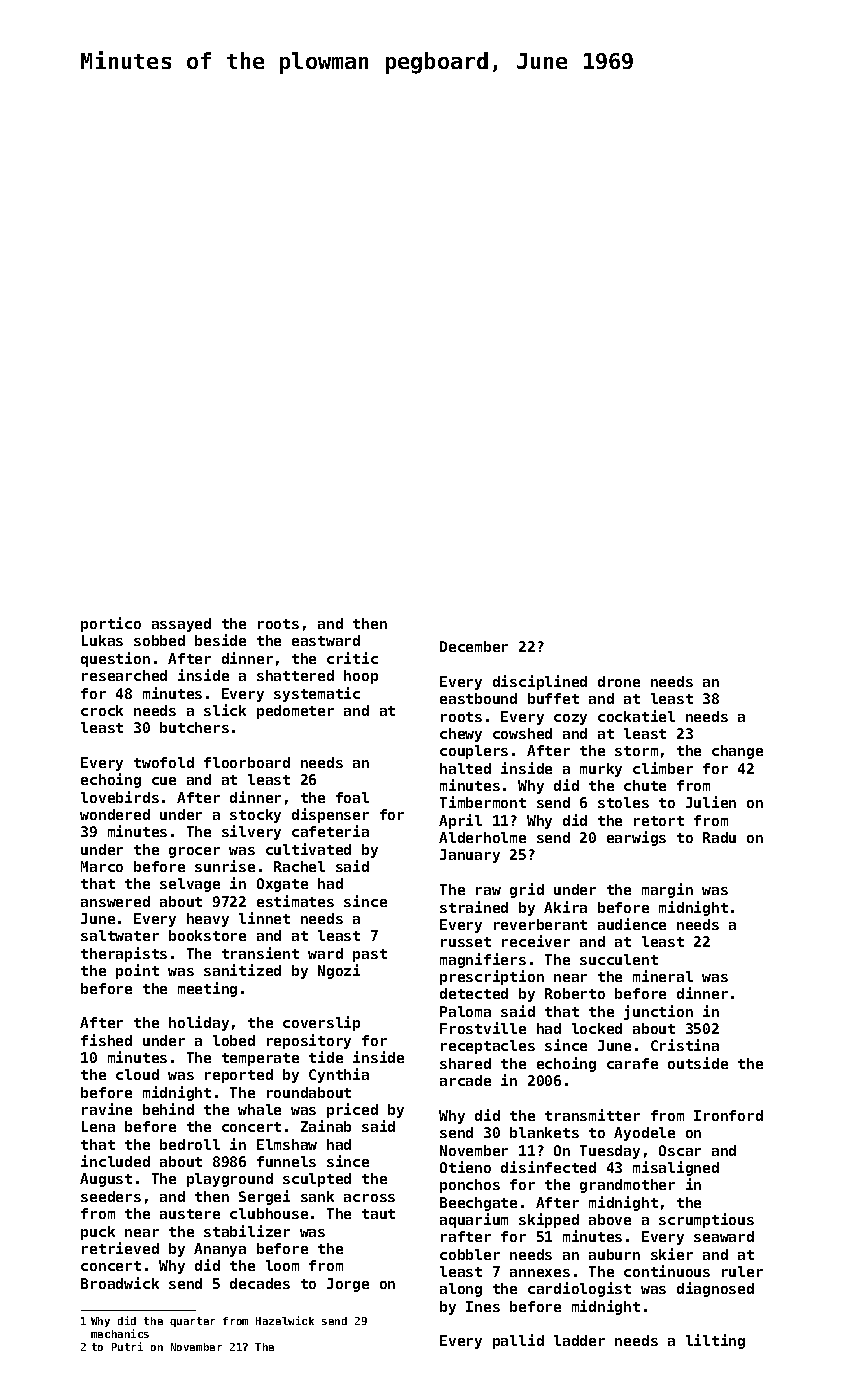 The image size is (849, 1400). Describe the element at coordinates (465, 1167) in the image. I see `Otieno` at that location.
